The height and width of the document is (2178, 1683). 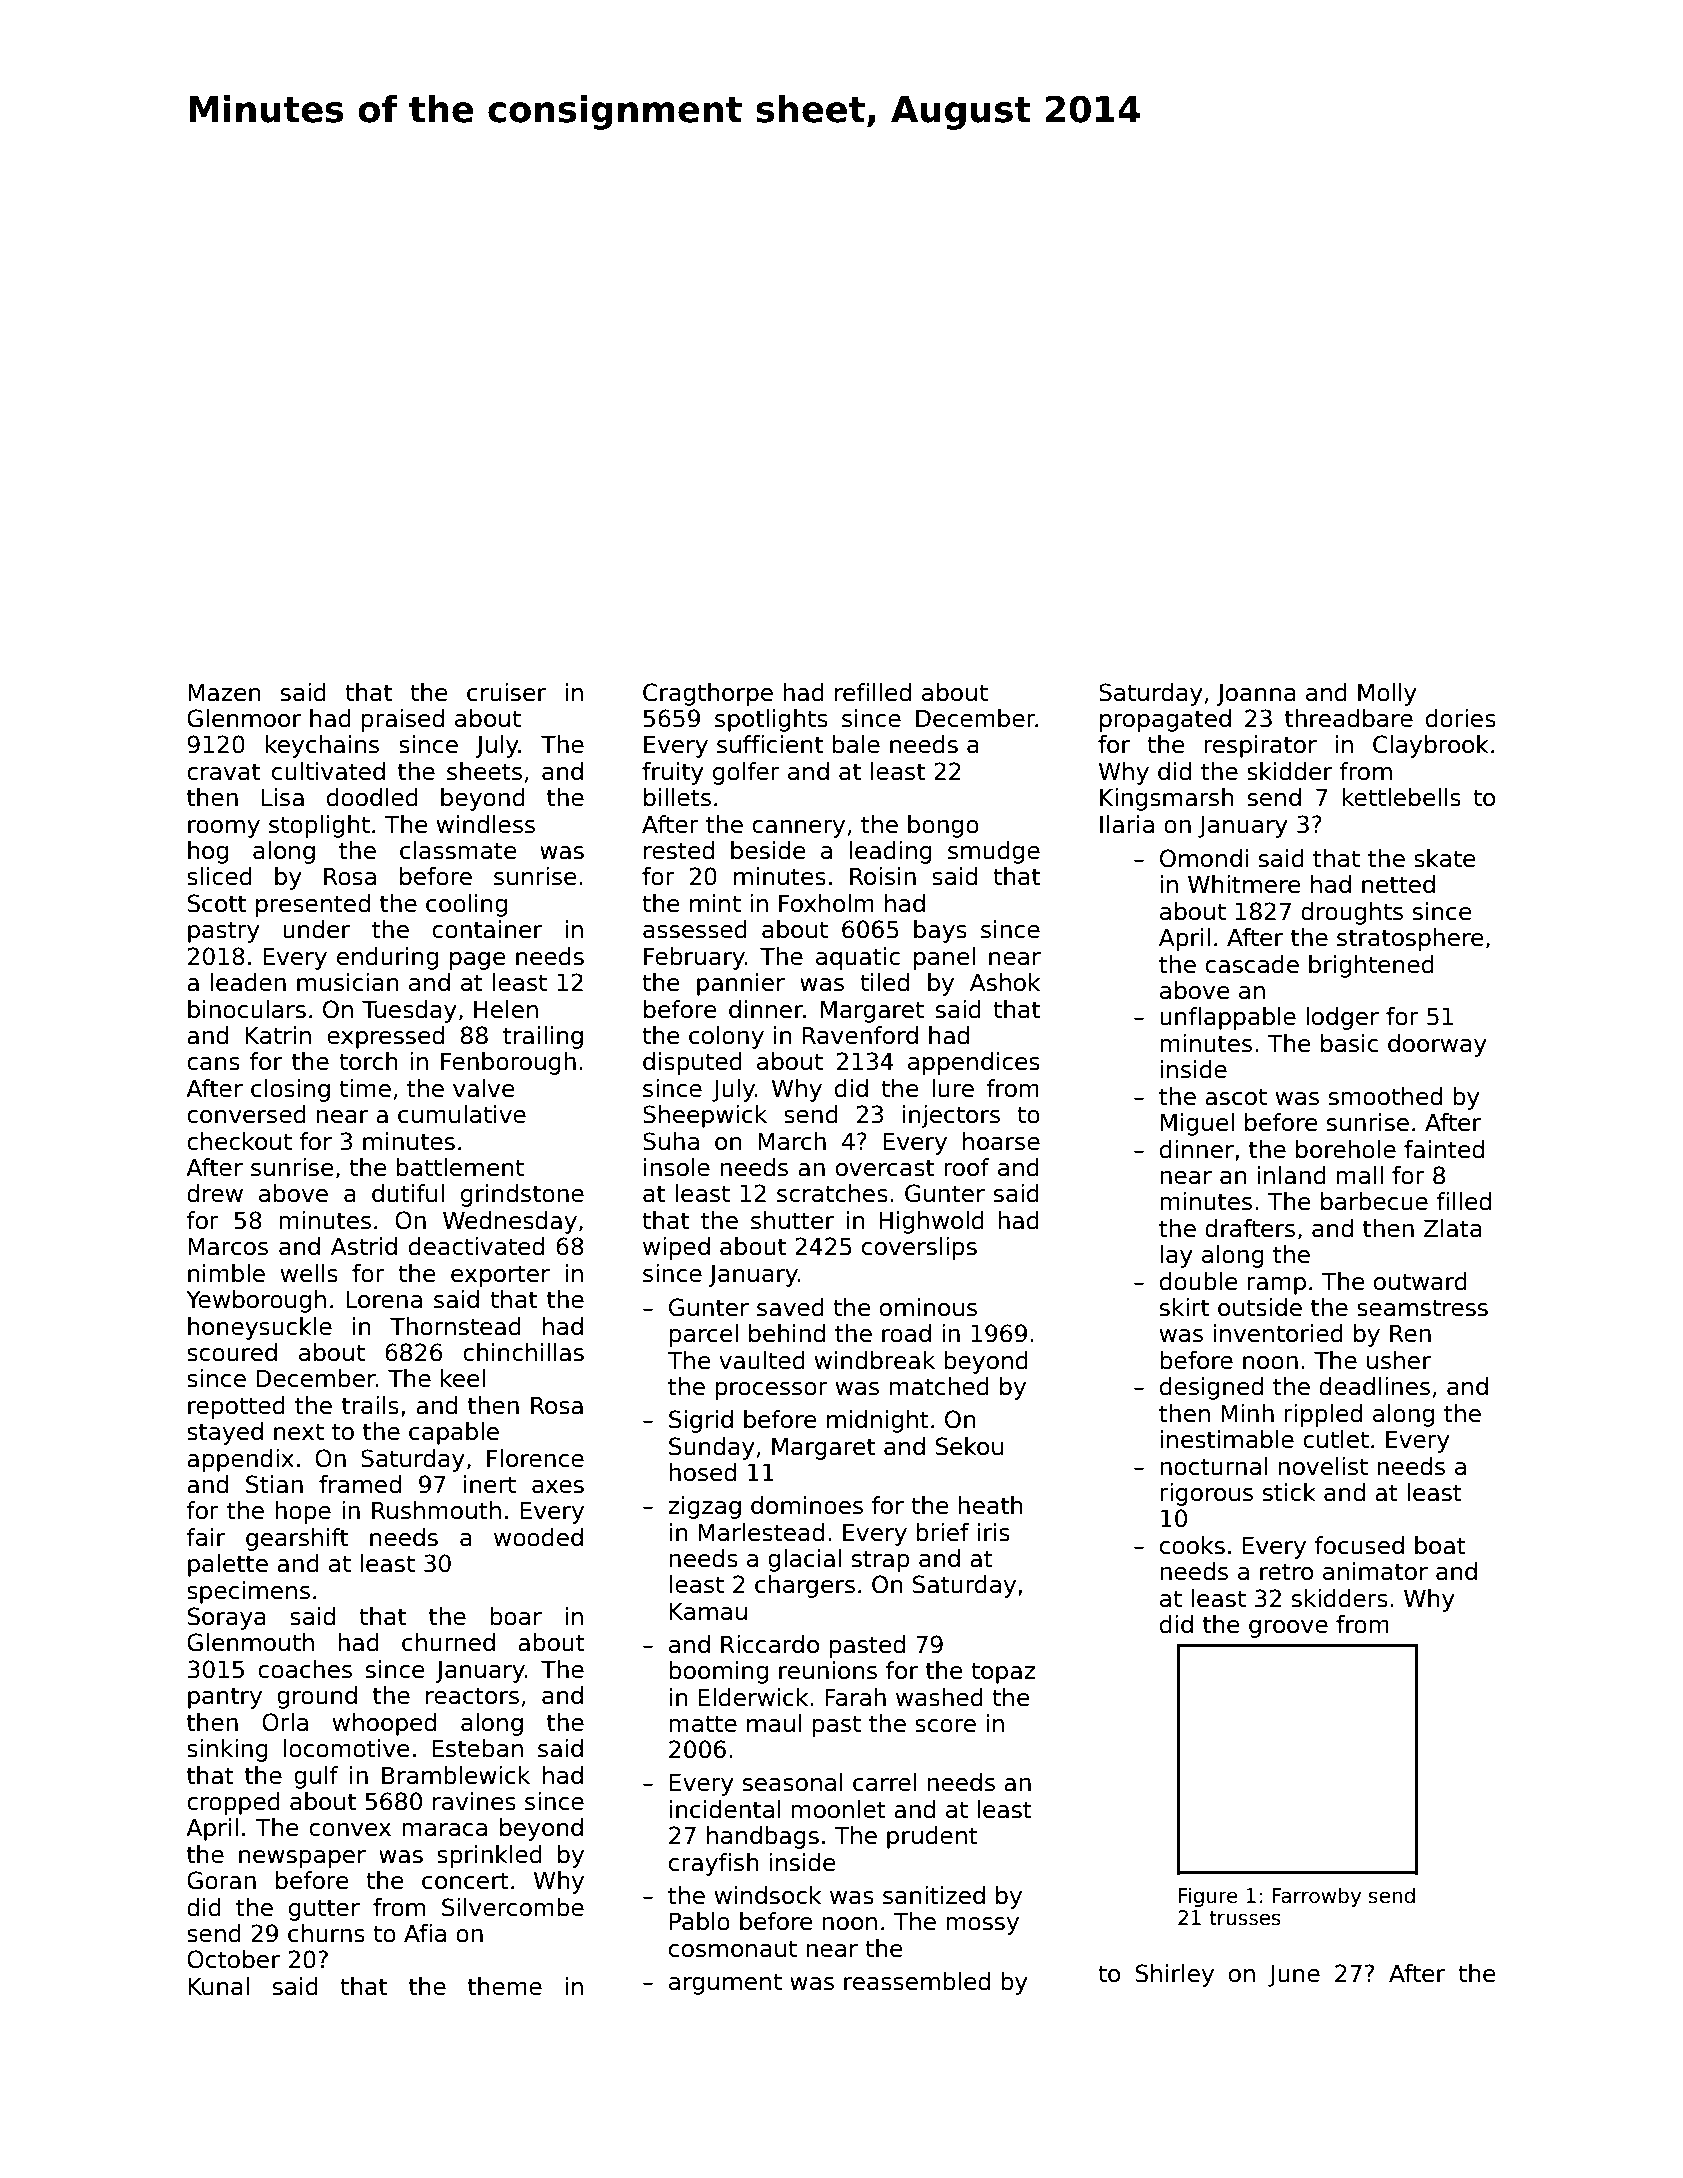 What do you see at coordinates (1336, 1439) in the document?
I see `cutlet` at bounding box center [1336, 1439].
